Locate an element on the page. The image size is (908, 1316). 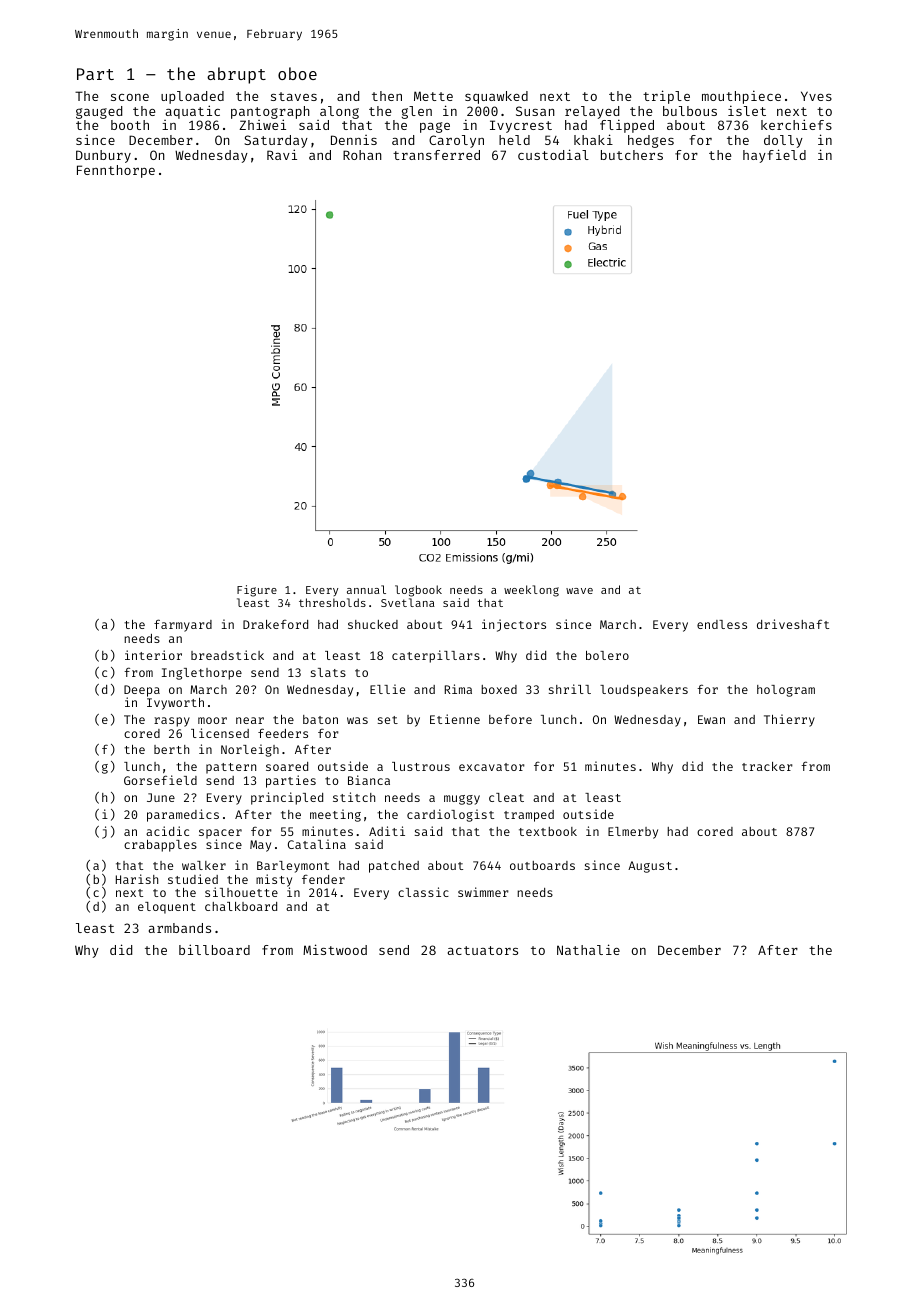
tracker is located at coordinates (767, 766).
